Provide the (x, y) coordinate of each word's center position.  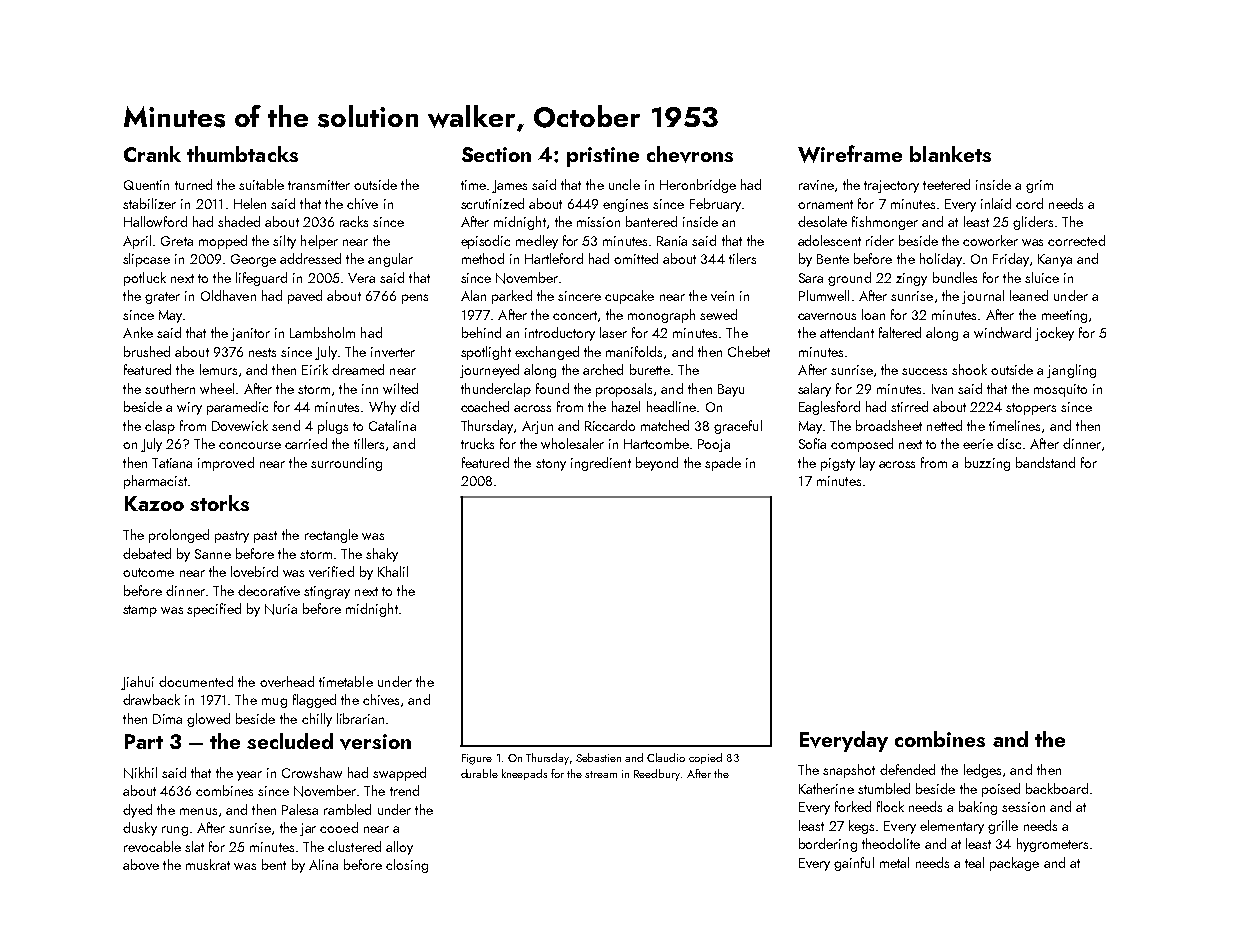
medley (537, 242)
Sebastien (598, 757)
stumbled (884, 788)
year (249, 776)
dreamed (358, 369)
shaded (239, 221)
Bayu (731, 390)
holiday (941, 260)
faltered (900, 332)
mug (274, 703)
